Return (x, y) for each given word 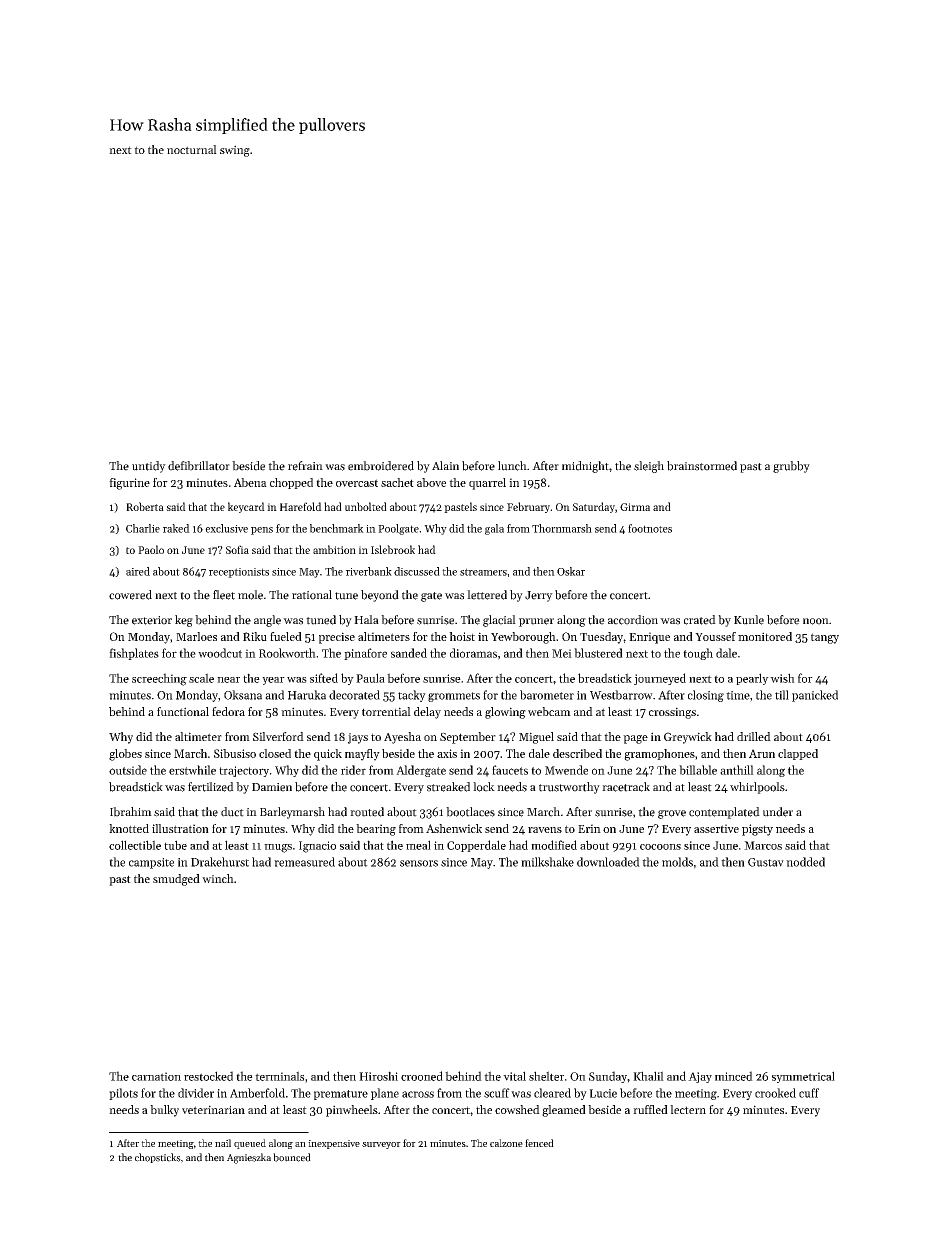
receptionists (239, 573)
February (528, 507)
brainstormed (702, 466)
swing (235, 151)
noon (816, 621)
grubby (791, 467)
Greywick (688, 738)
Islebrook (393, 549)
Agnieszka (249, 1158)
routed (367, 812)
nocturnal (192, 149)
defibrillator (199, 466)
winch (218, 878)
